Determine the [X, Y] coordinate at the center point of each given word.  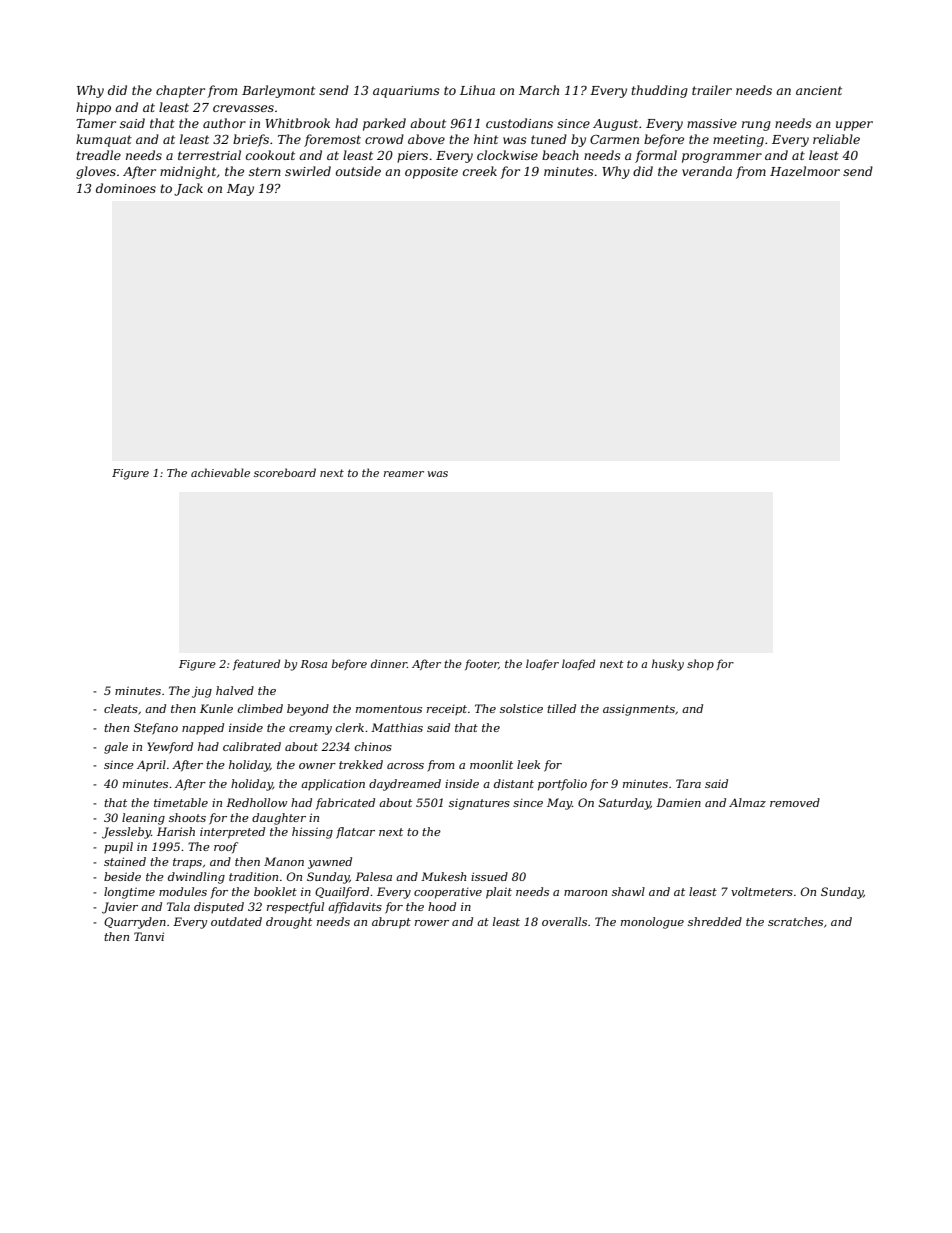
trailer [712, 90]
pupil [118, 848]
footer [482, 664]
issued [489, 876]
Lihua [477, 90]
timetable [181, 802]
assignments [639, 710]
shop [700, 664]
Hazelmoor [805, 171]
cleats [121, 708]
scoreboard [285, 472]
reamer [404, 474]
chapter [180, 91]
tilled [561, 708]
